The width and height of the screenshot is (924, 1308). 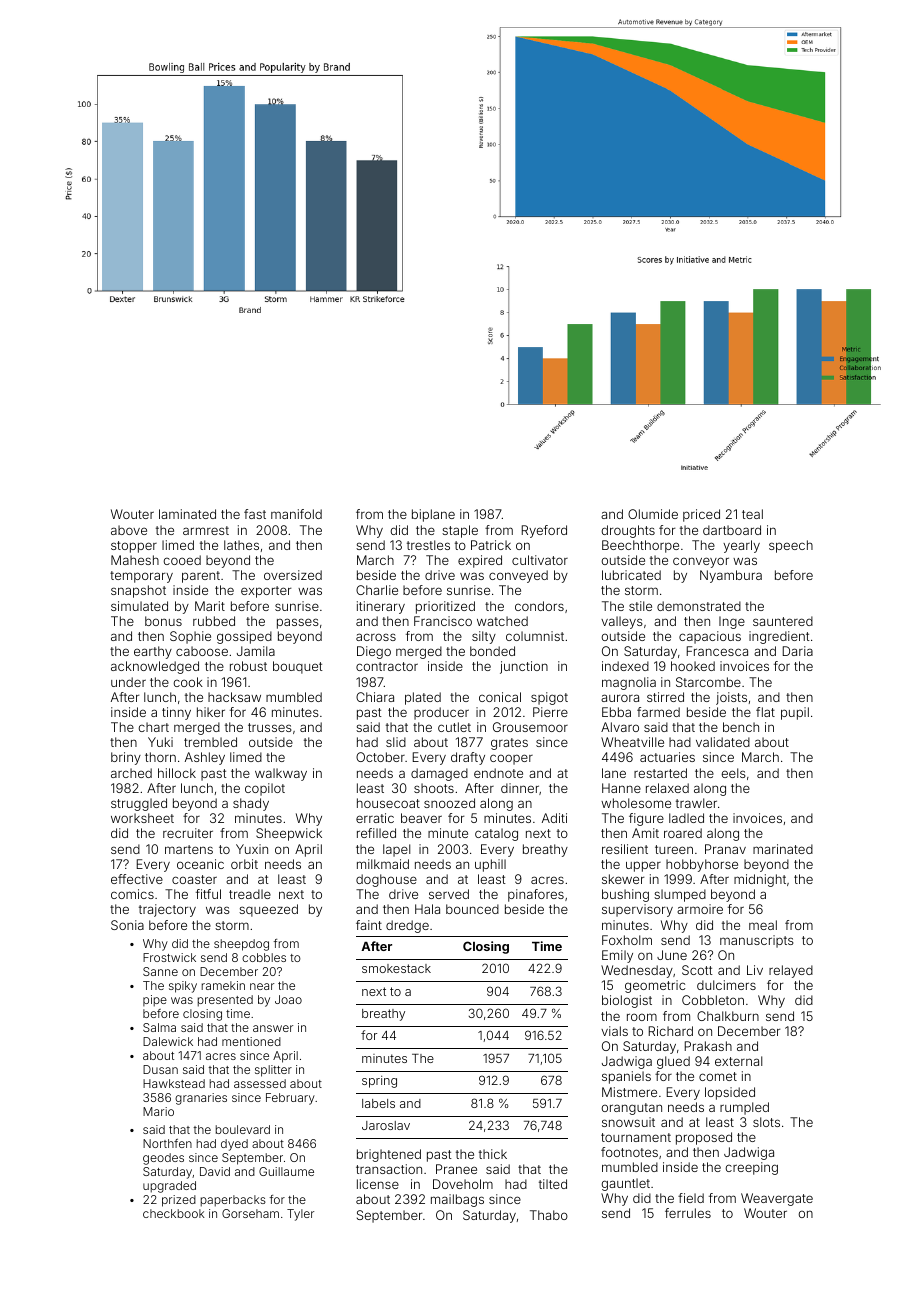 What do you see at coordinates (250, 1213) in the screenshot?
I see `Gorseham` at bounding box center [250, 1213].
